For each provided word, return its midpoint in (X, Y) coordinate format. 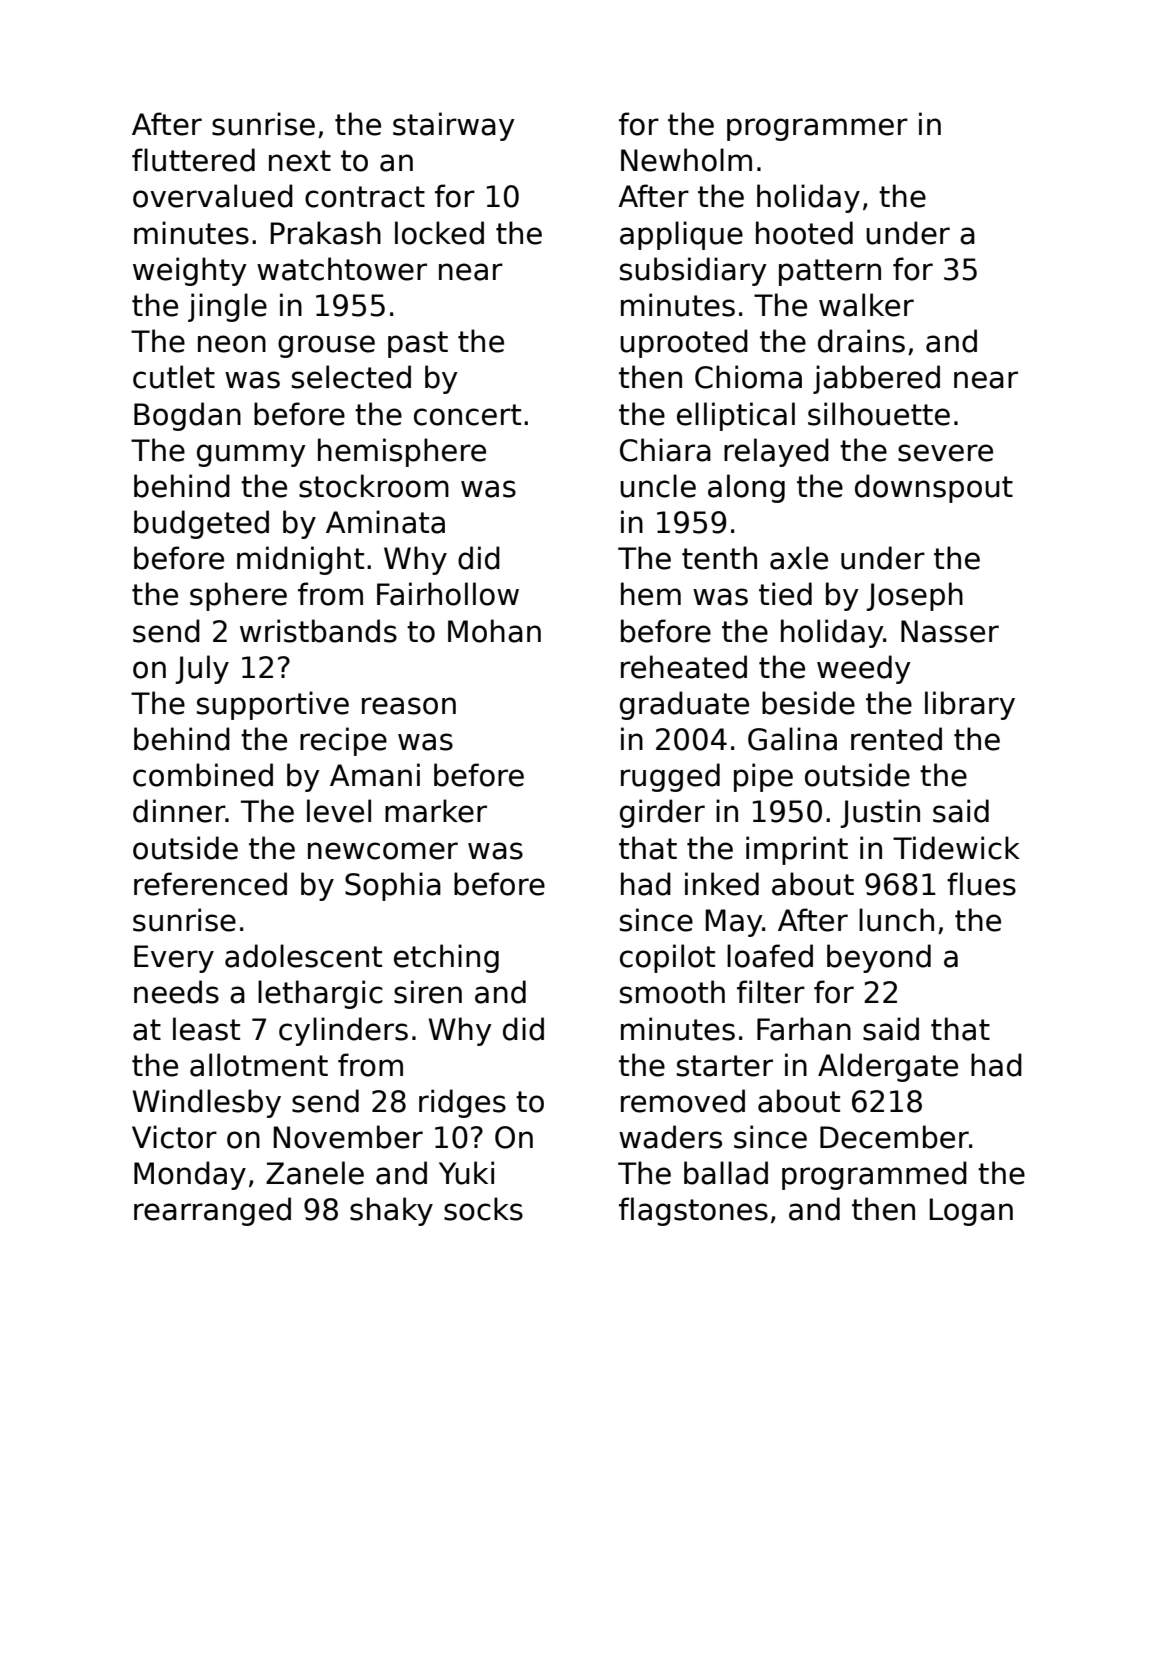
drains (861, 341)
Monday (190, 1175)
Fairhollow (448, 594)
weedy (864, 669)
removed (683, 1101)
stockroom (374, 486)
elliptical (736, 416)
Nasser (950, 631)
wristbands (318, 631)
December (894, 1137)
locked (439, 233)
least (206, 1029)
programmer (817, 129)
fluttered (193, 160)
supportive (273, 705)
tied (785, 594)
